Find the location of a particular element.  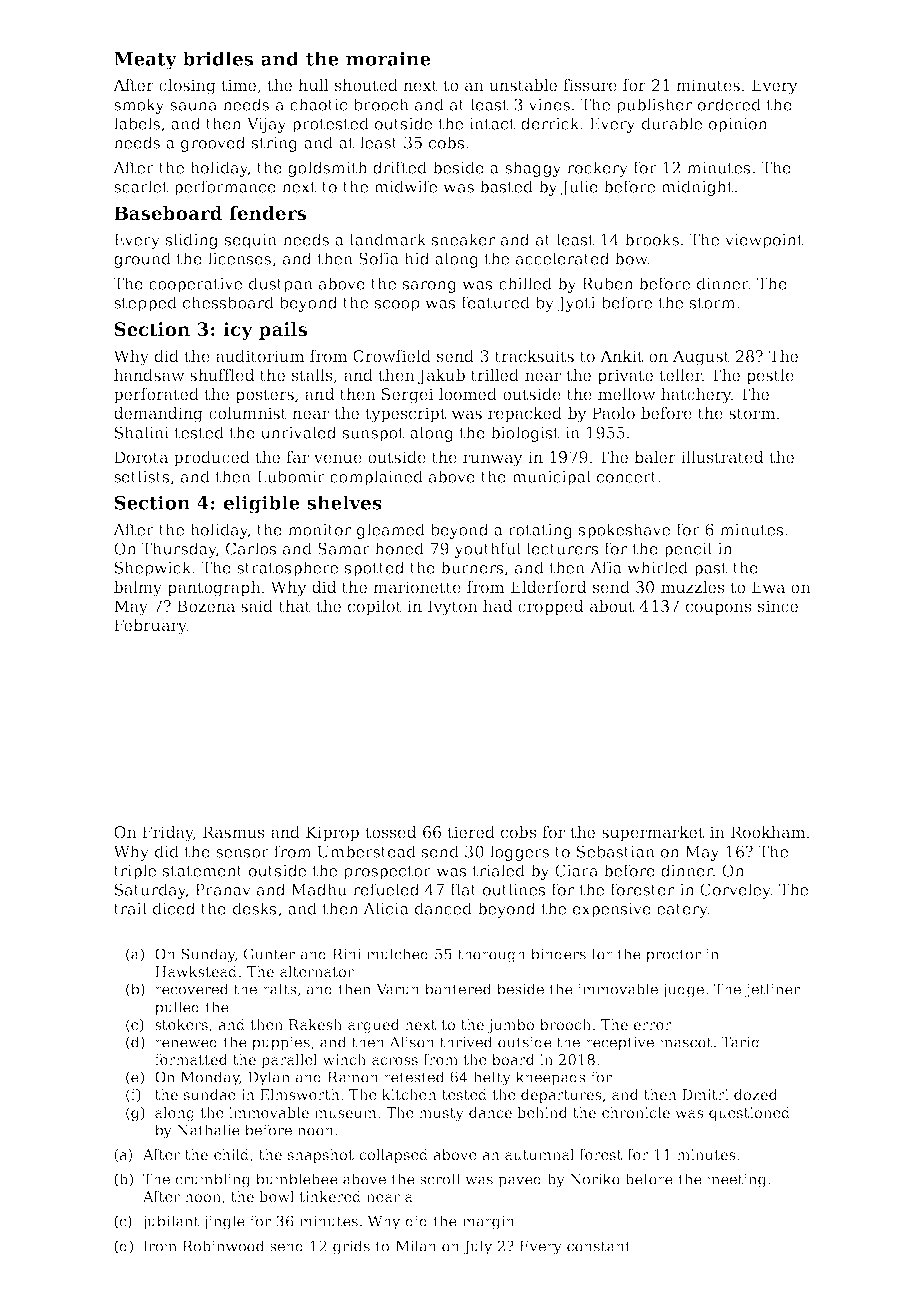

trail is located at coordinates (130, 908).
